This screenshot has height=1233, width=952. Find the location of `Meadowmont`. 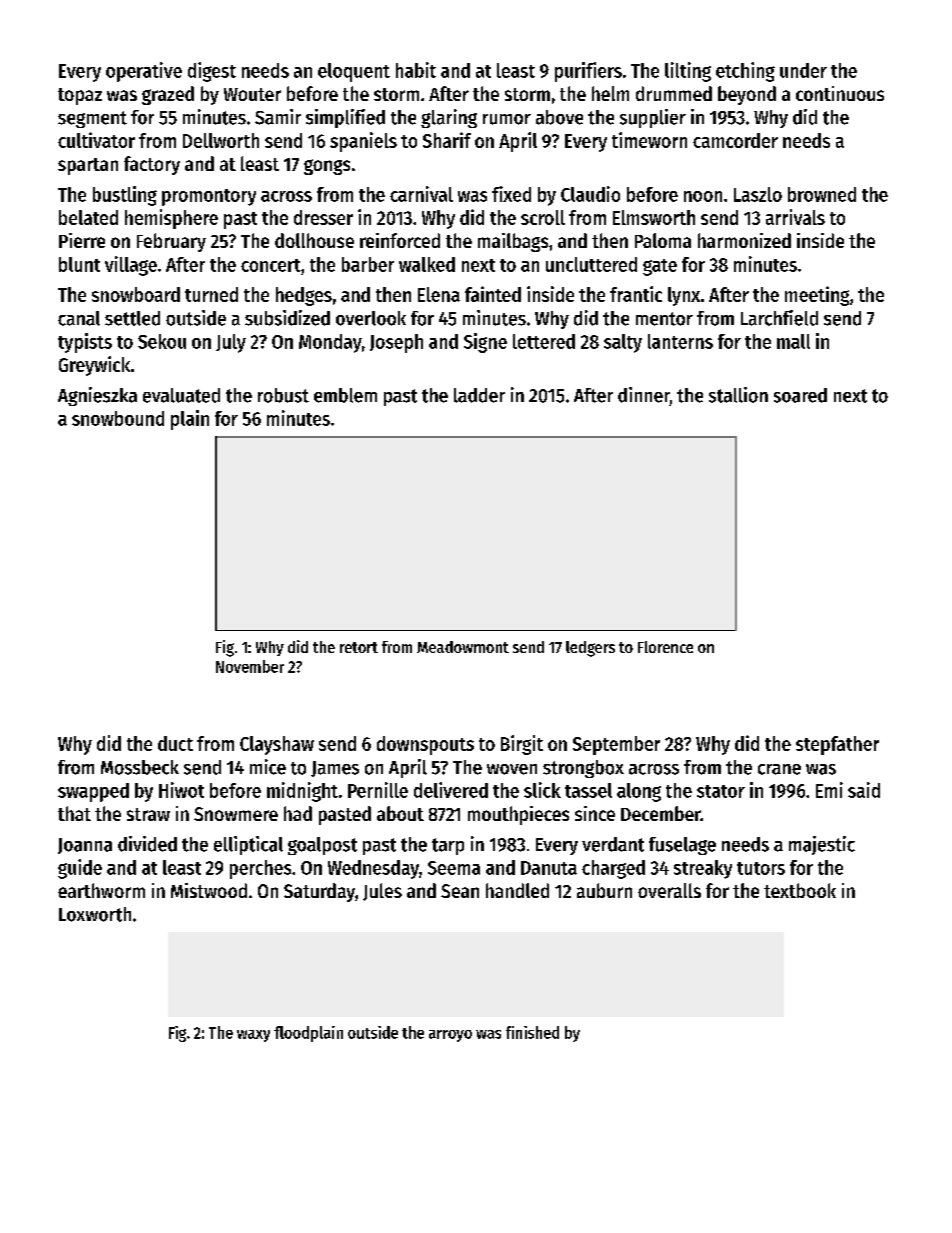

Meadowmont is located at coordinates (463, 647).
